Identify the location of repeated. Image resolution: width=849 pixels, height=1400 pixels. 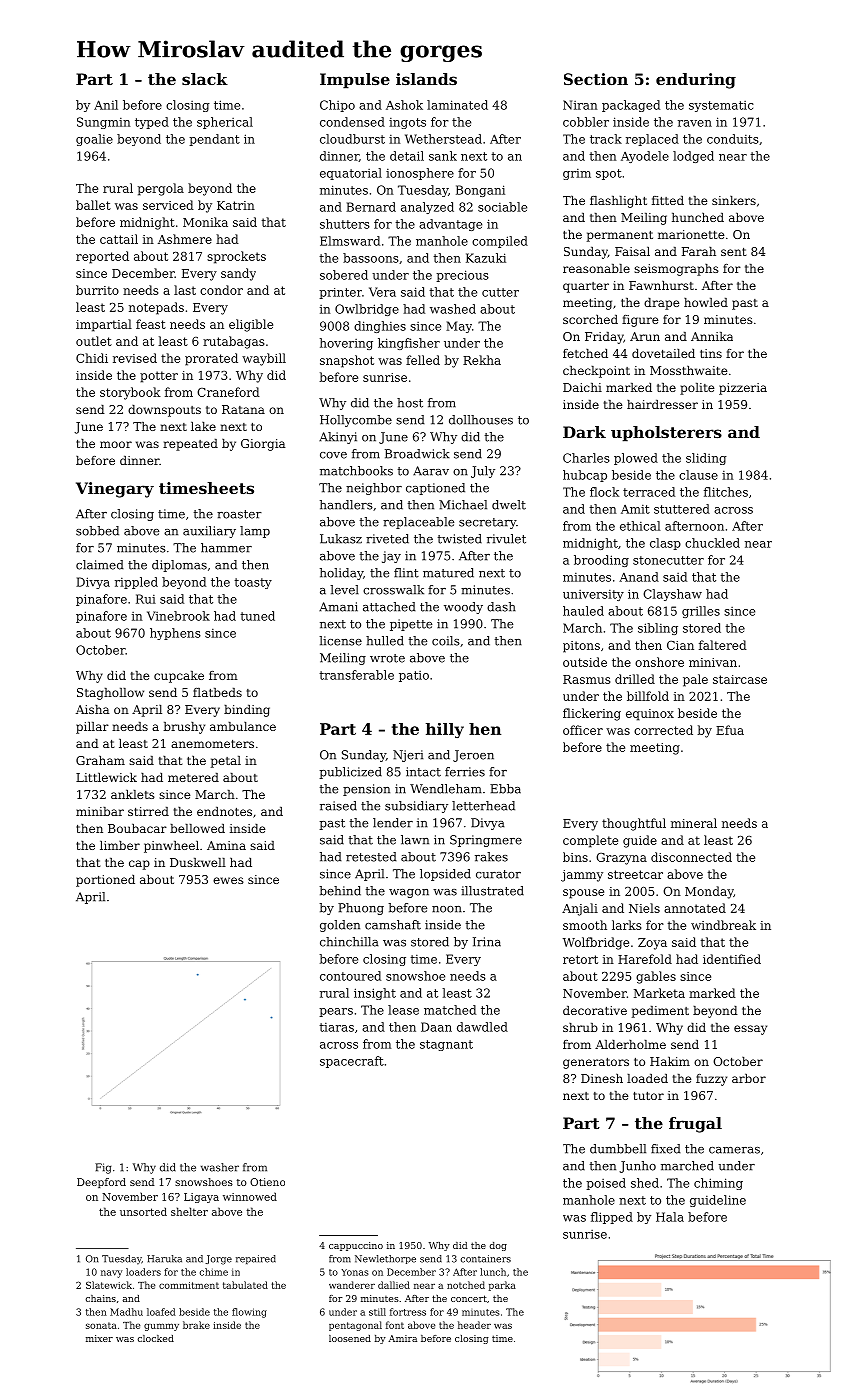
(190, 445).
